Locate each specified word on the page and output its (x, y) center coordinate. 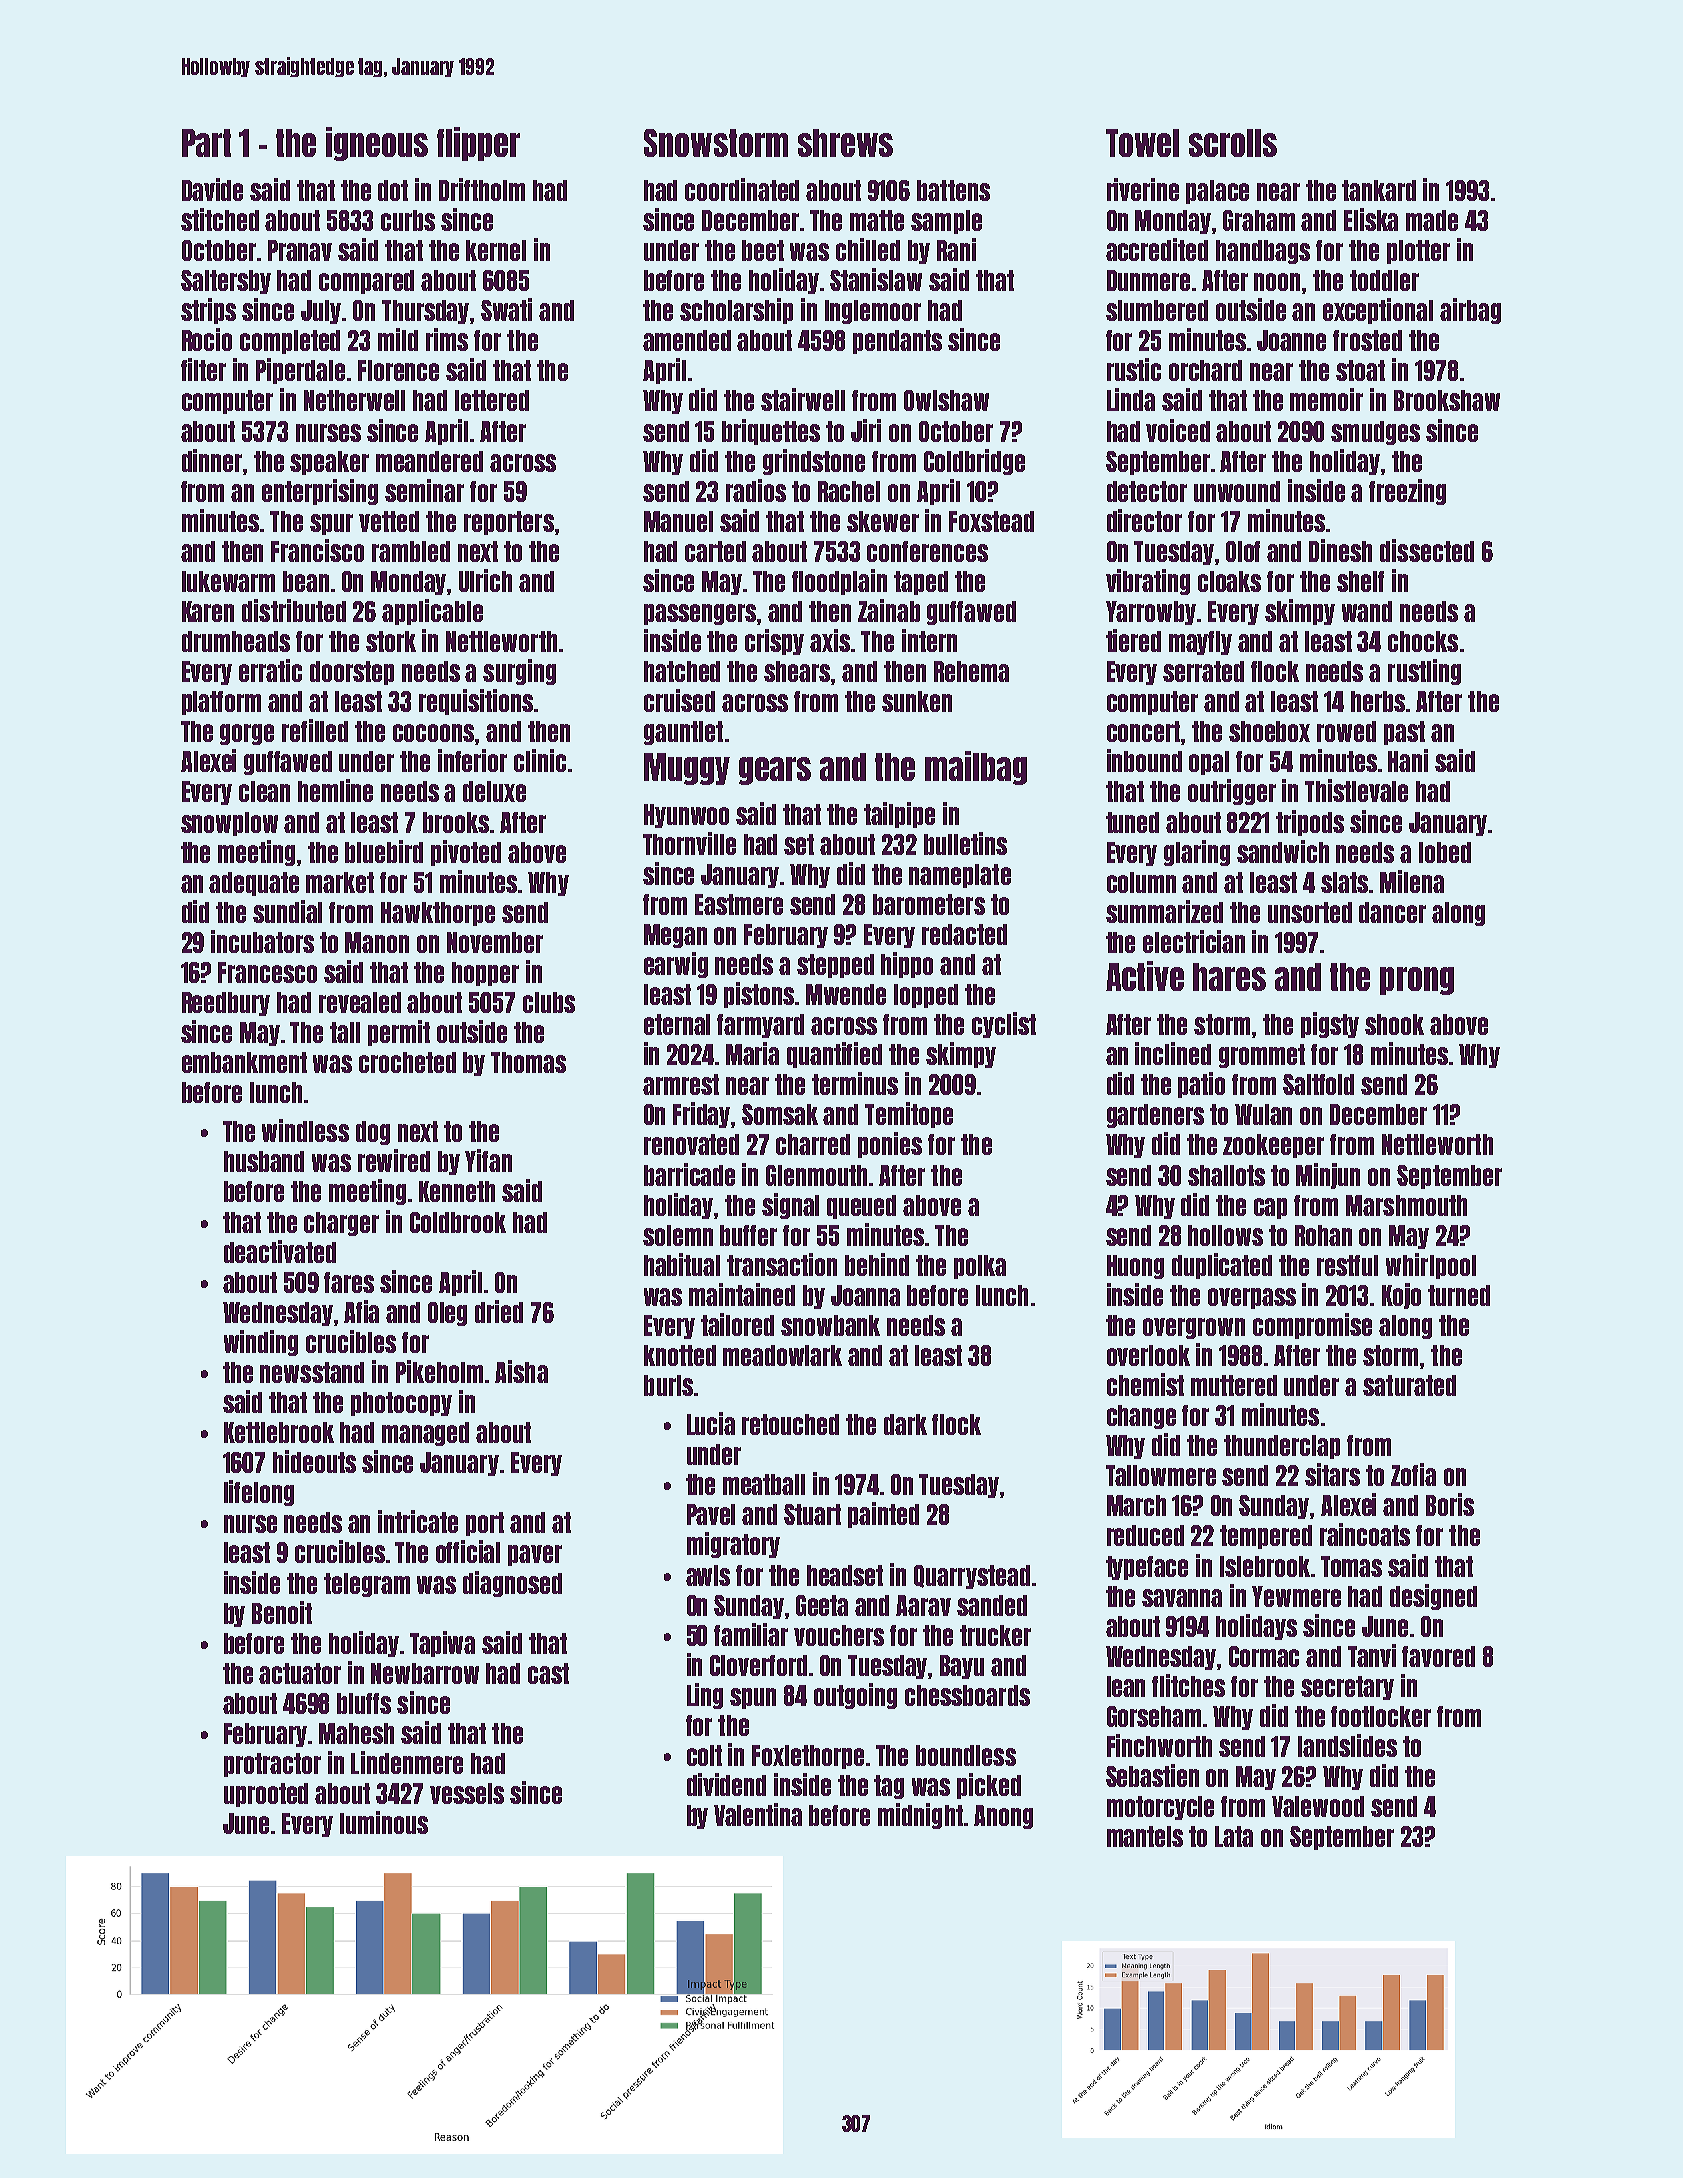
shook (1394, 1024)
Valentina (758, 1814)
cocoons (434, 734)
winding (261, 1343)
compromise (1312, 1326)
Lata (1234, 1836)
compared (366, 282)
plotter (1418, 252)
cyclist (1004, 1025)
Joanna (865, 1295)
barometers (929, 904)
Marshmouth (1406, 1205)
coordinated (742, 189)
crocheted (407, 1062)
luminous (384, 1822)
